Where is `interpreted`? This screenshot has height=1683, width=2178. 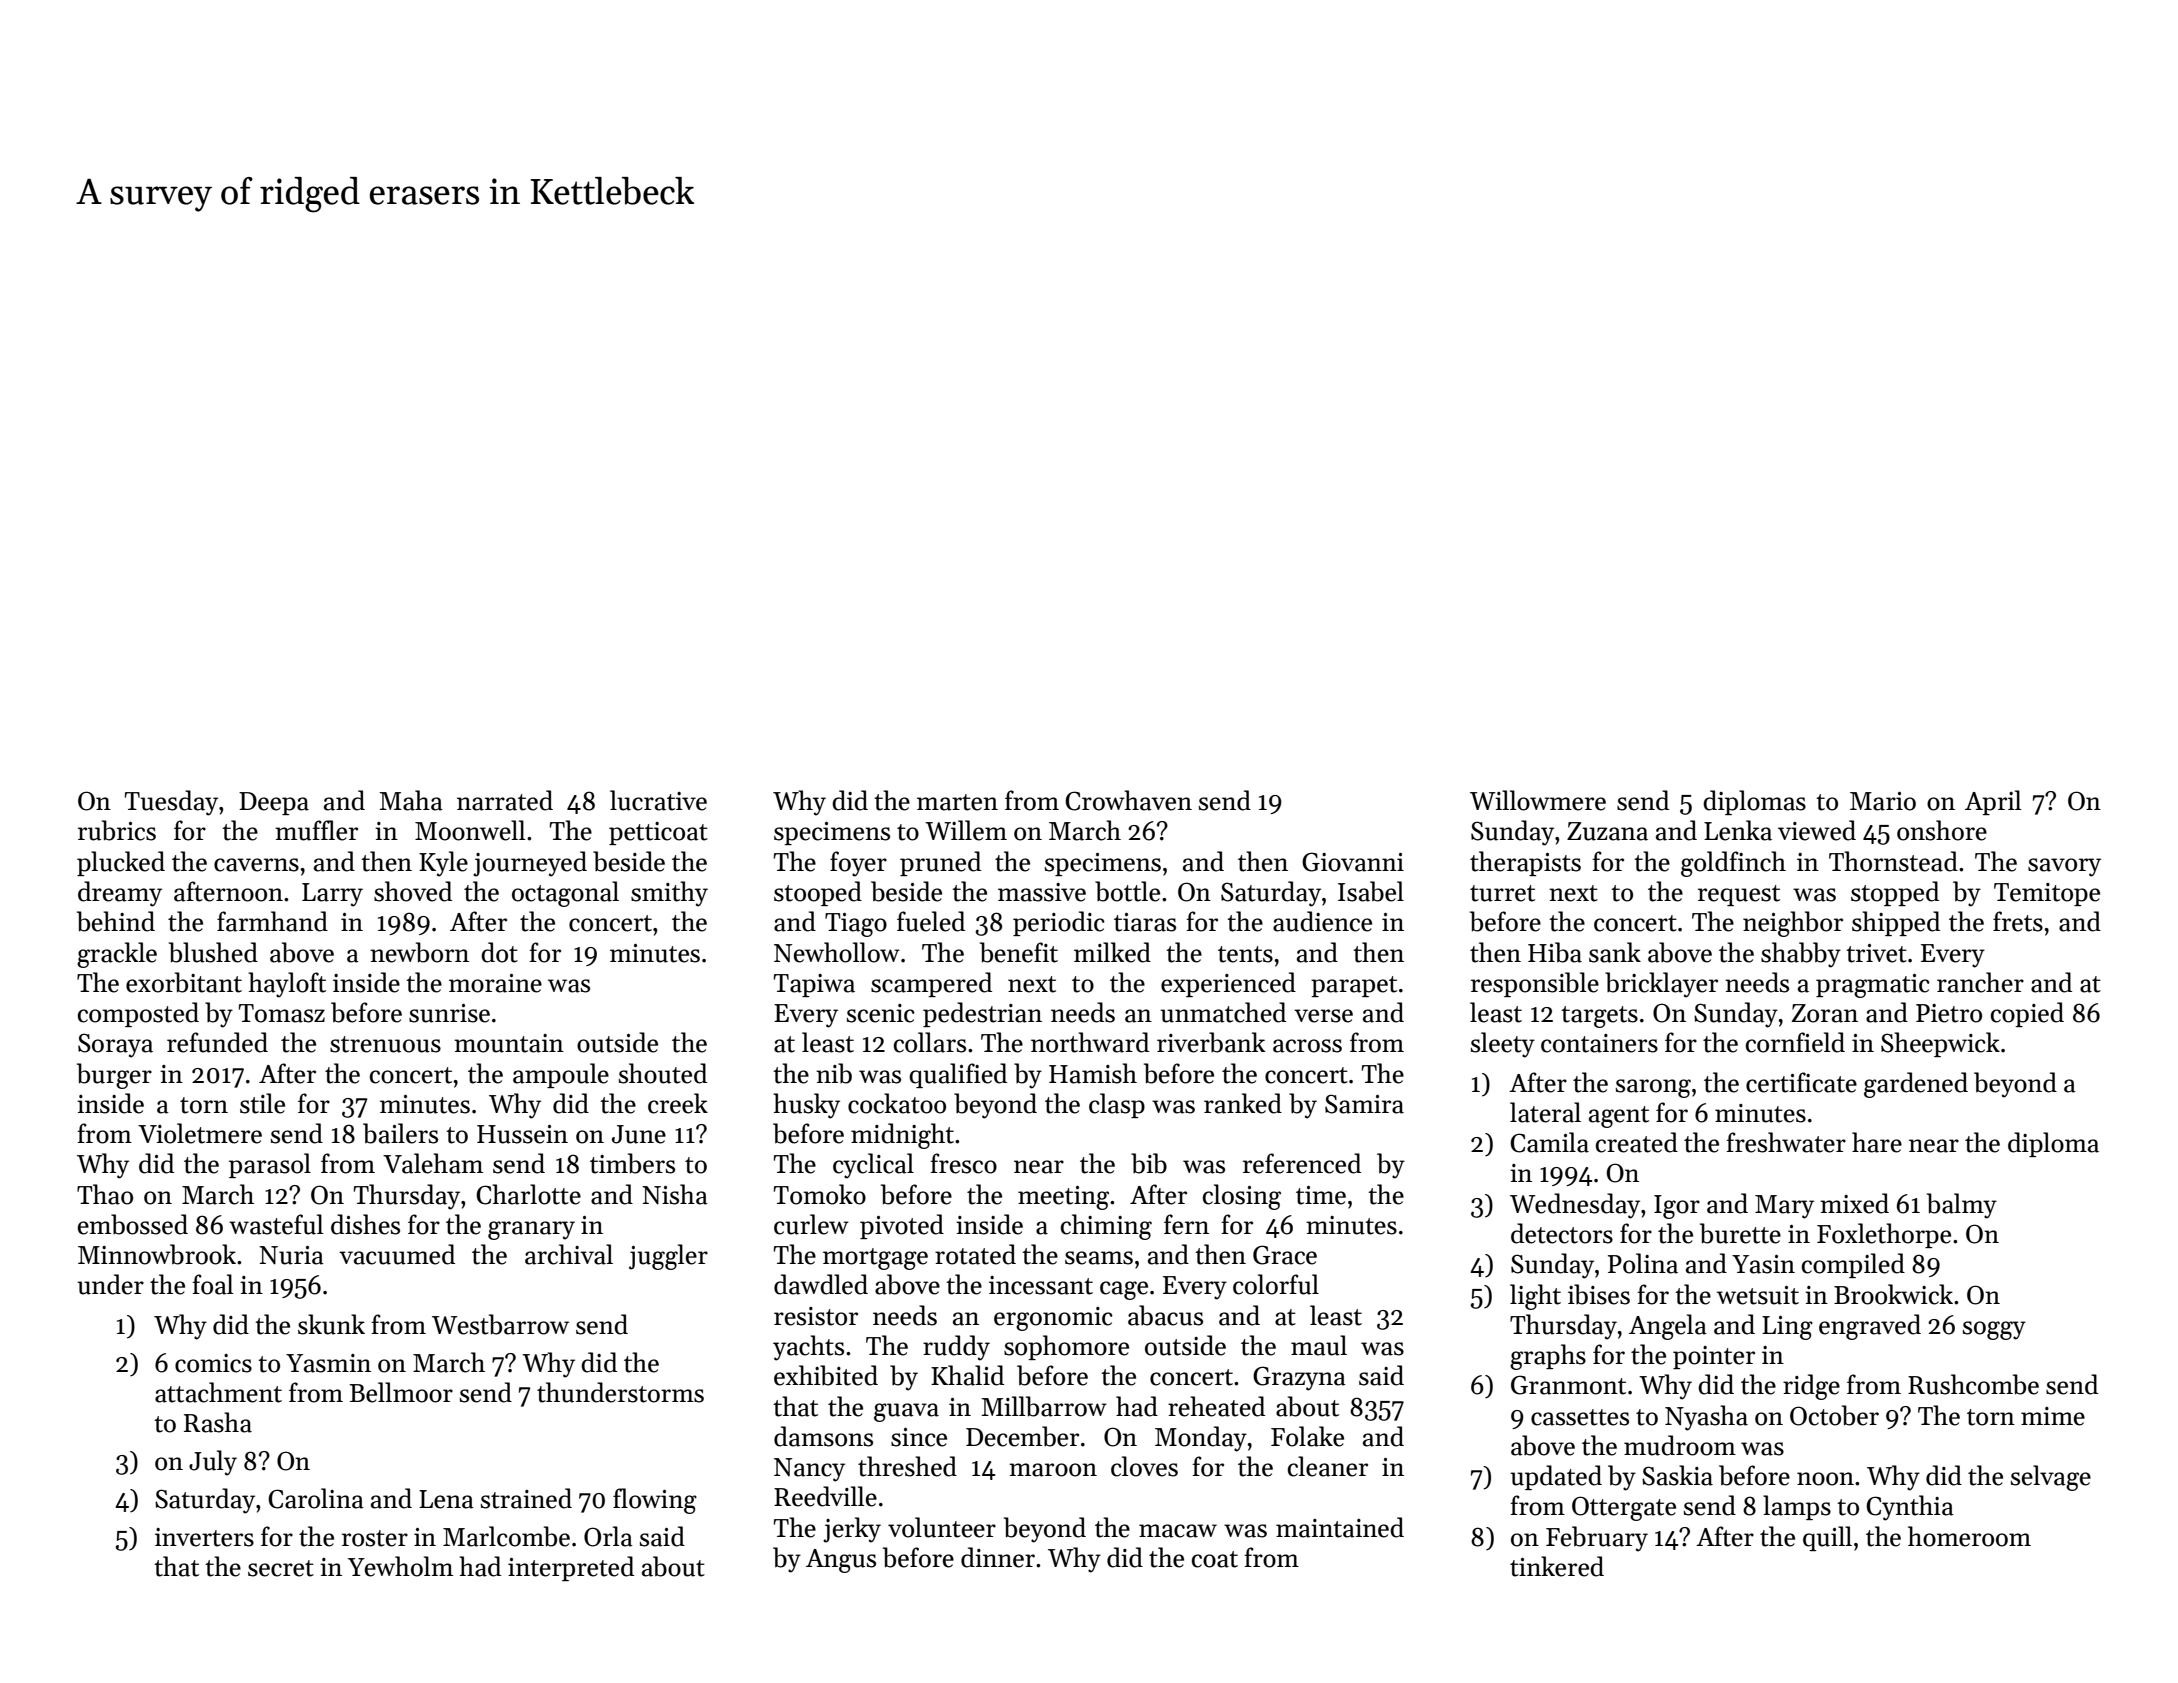 interpreted is located at coordinates (571, 1568).
